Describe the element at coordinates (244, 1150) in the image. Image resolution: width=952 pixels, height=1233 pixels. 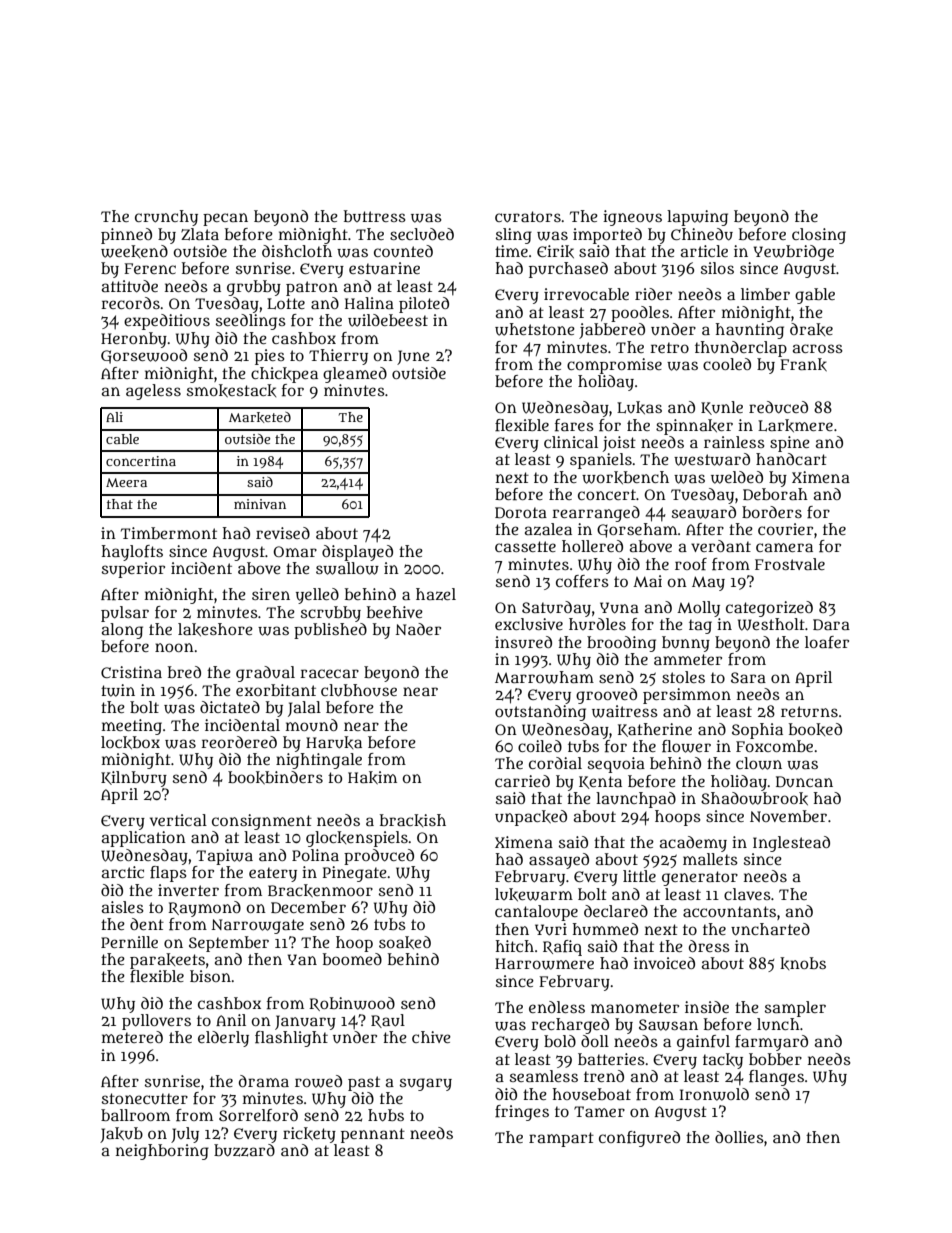
I see `buzzard` at that location.
